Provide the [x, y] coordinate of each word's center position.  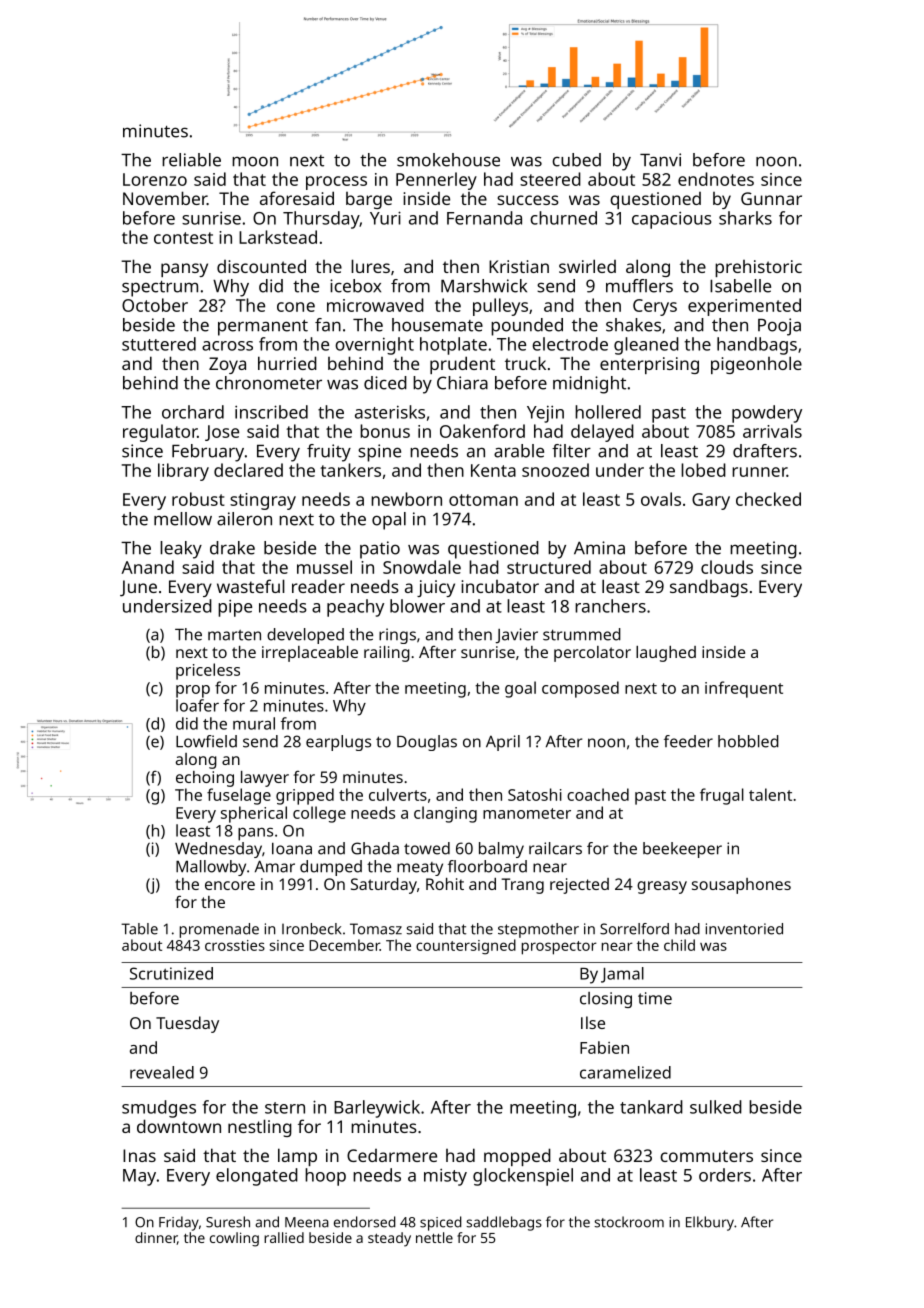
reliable [191, 160]
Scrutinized [171, 973]
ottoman [483, 500]
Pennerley [436, 181]
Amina [599, 548]
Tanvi [660, 160]
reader [318, 586]
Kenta [493, 470]
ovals [661, 499]
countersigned [466, 947]
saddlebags [504, 1223]
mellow [183, 519]
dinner [156, 1238]
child [679, 945]
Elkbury [710, 1223]
